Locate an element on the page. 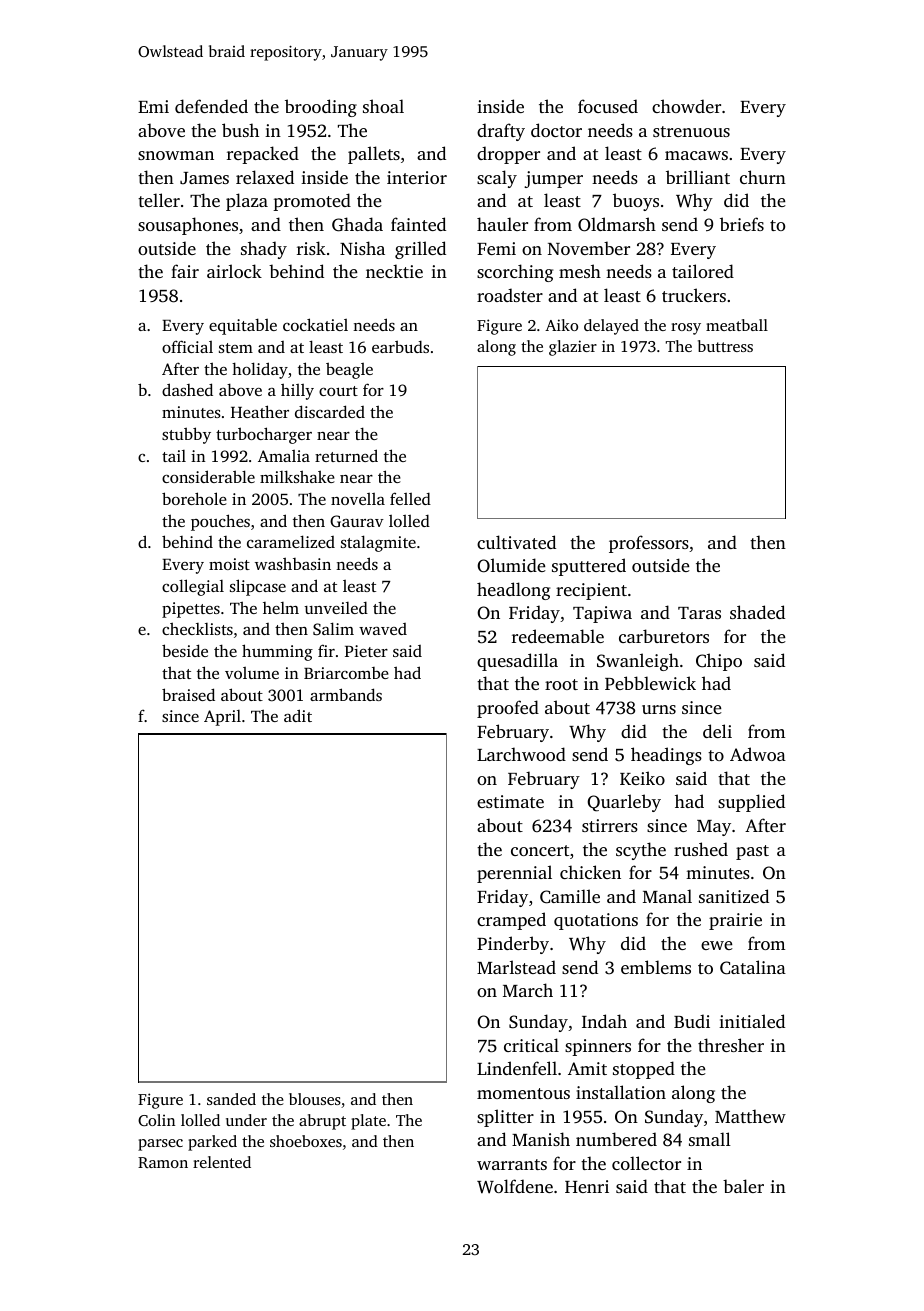 The image size is (924, 1311). repacked is located at coordinates (263, 155).
